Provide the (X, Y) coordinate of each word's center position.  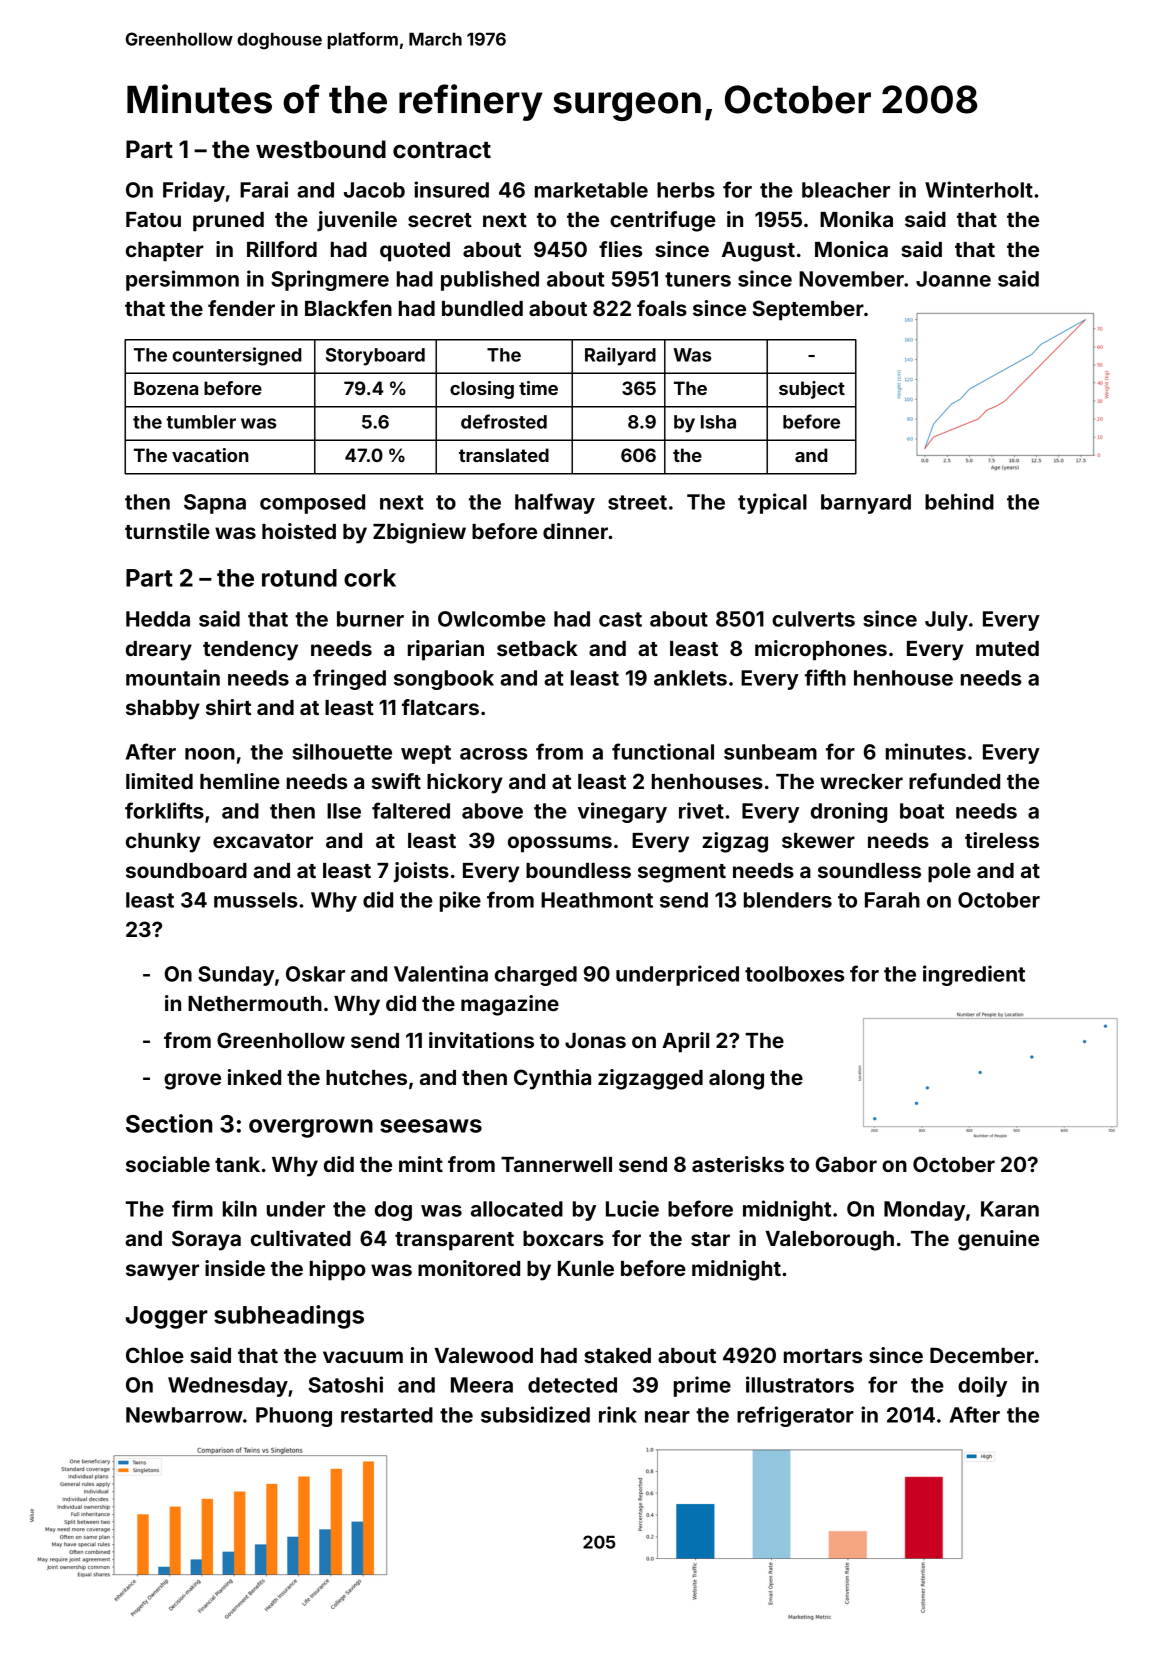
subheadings (289, 1317)
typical (772, 503)
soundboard (186, 870)
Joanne (953, 279)
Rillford (282, 249)
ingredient (974, 975)
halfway (555, 503)
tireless (1002, 840)
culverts (813, 619)
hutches (366, 1077)
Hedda (158, 619)
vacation (210, 455)
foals (662, 308)
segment (682, 873)
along (736, 1080)
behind (959, 501)
